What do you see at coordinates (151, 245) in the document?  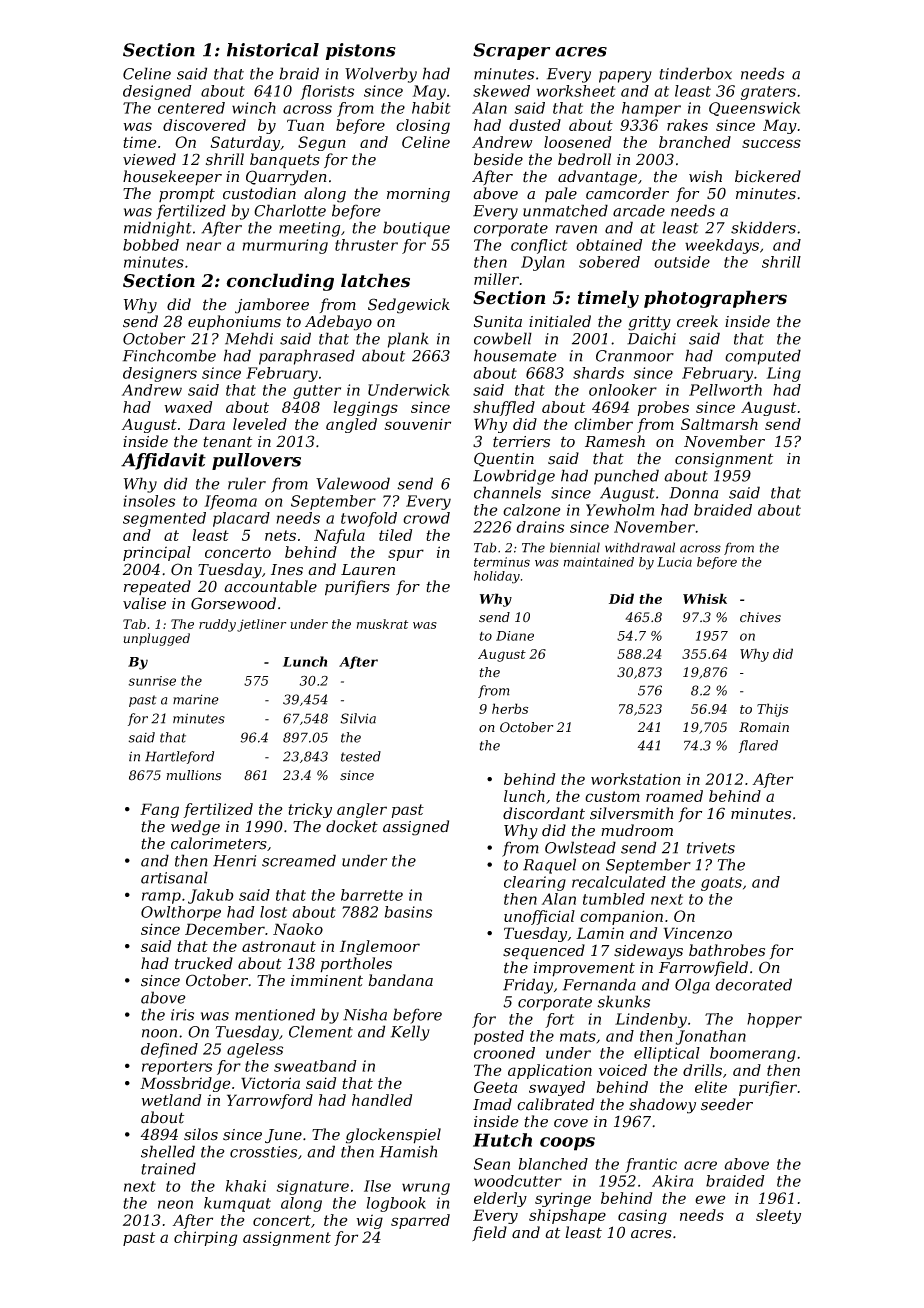 I see `bobbed` at bounding box center [151, 245].
